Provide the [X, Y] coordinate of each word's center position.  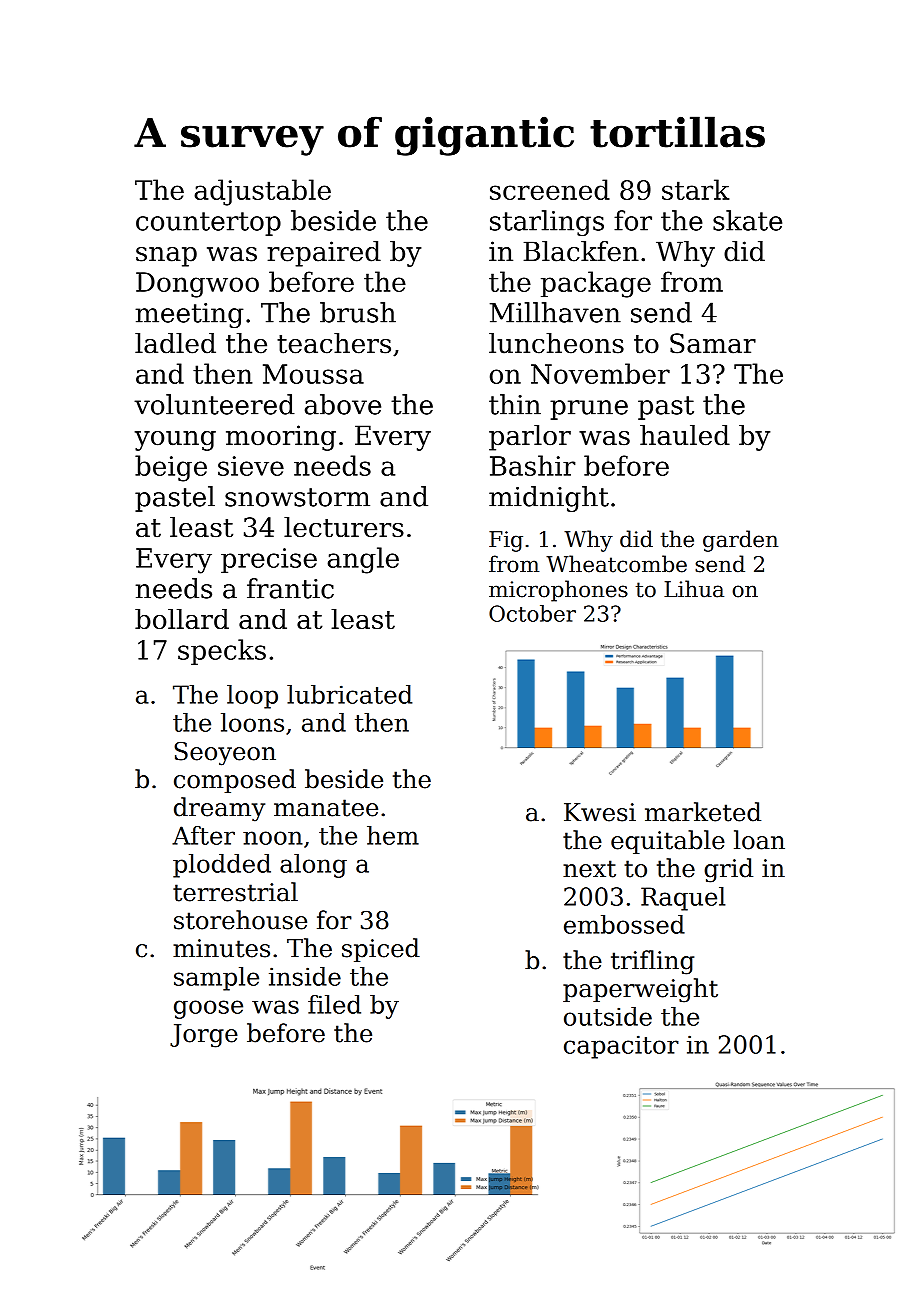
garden [740, 541]
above [343, 404]
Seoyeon [225, 754]
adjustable [262, 192]
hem [393, 835]
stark [696, 189]
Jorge [204, 1036]
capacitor [621, 1047]
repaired [324, 254]
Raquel [683, 899]
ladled [175, 343]
